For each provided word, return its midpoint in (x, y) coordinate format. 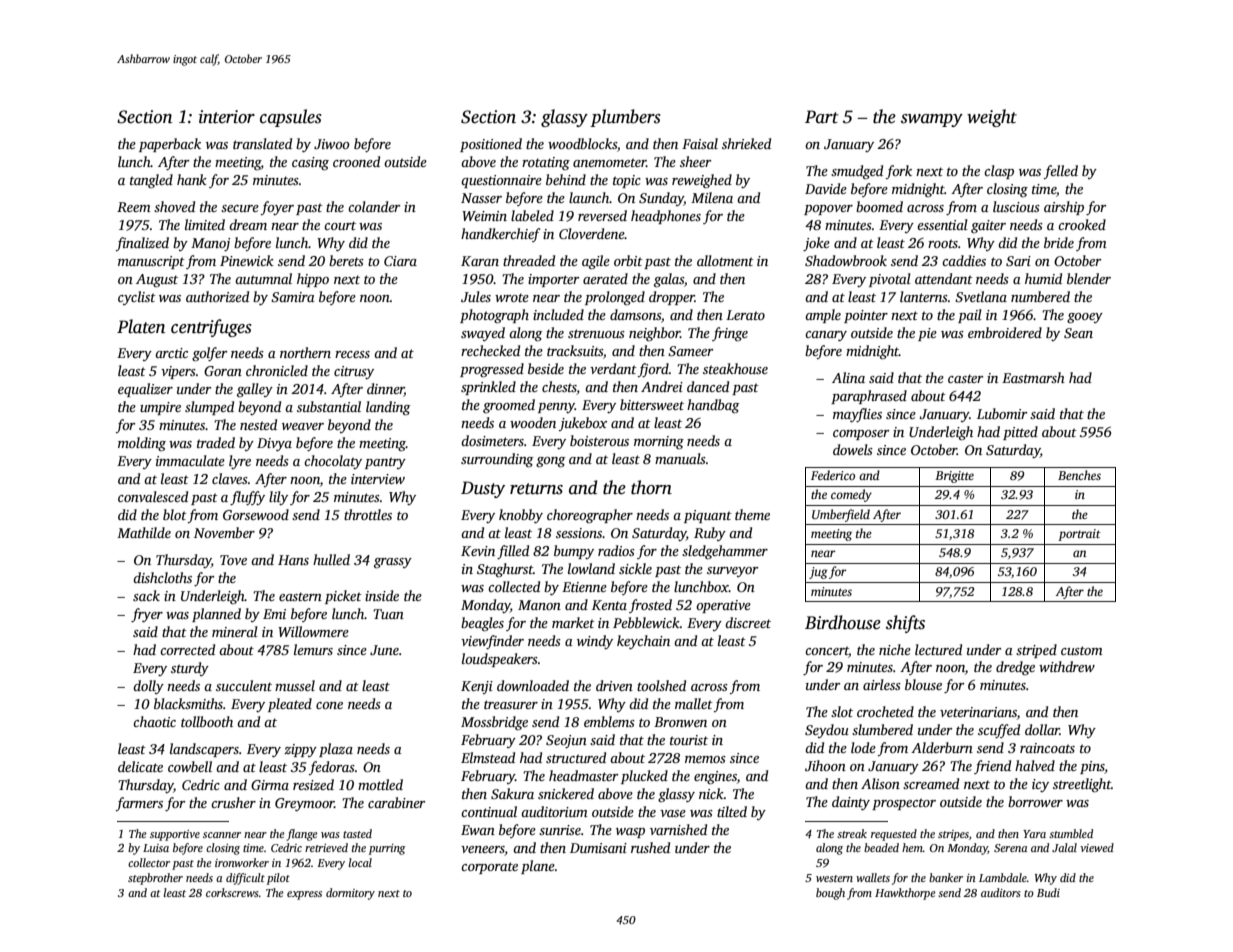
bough (830, 894)
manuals (680, 458)
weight (992, 118)
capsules (291, 118)
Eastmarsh (1033, 377)
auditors (1001, 892)
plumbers (625, 118)
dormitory (350, 894)
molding (142, 444)
